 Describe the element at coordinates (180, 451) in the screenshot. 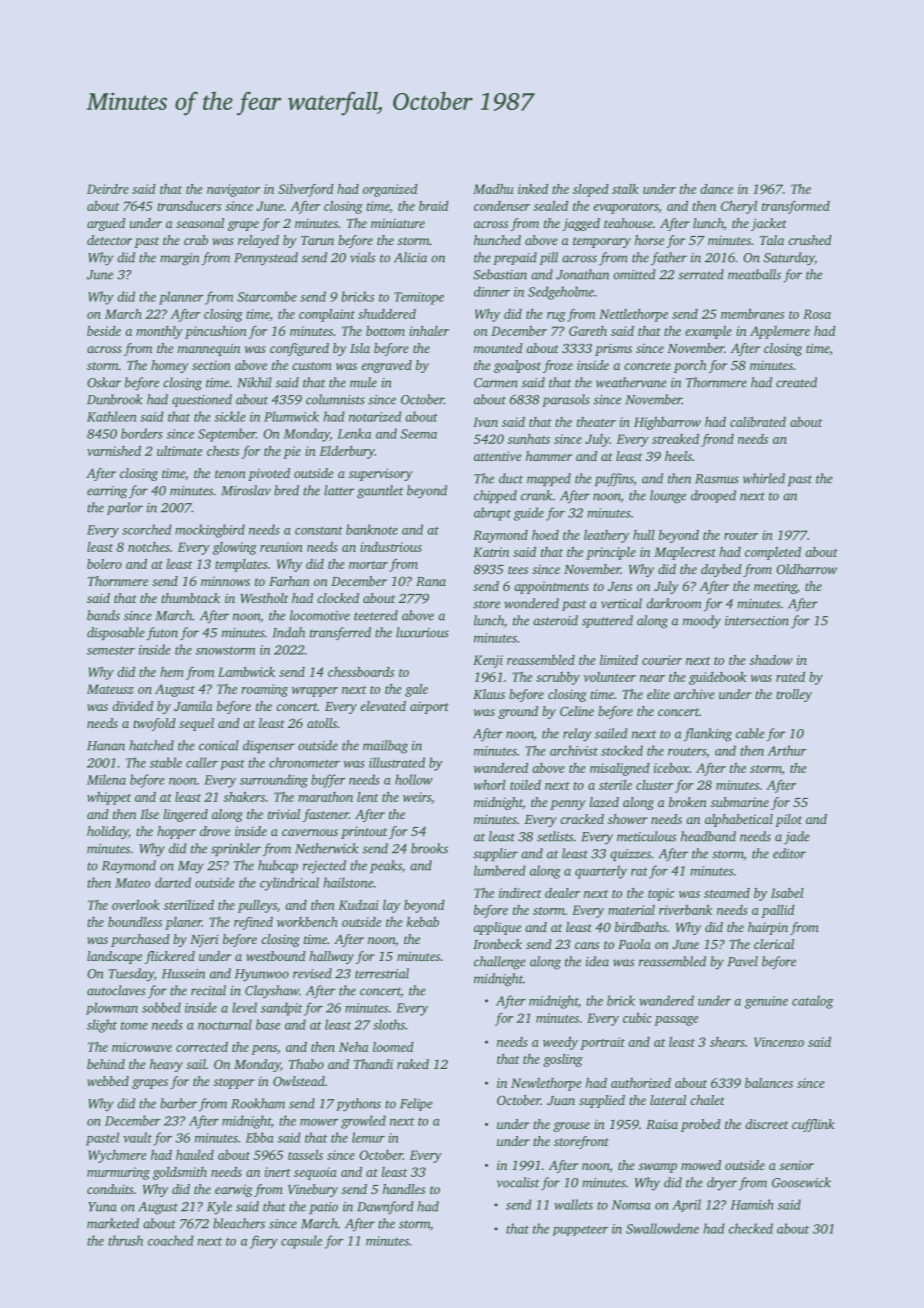

I see `ultimate` at that location.
